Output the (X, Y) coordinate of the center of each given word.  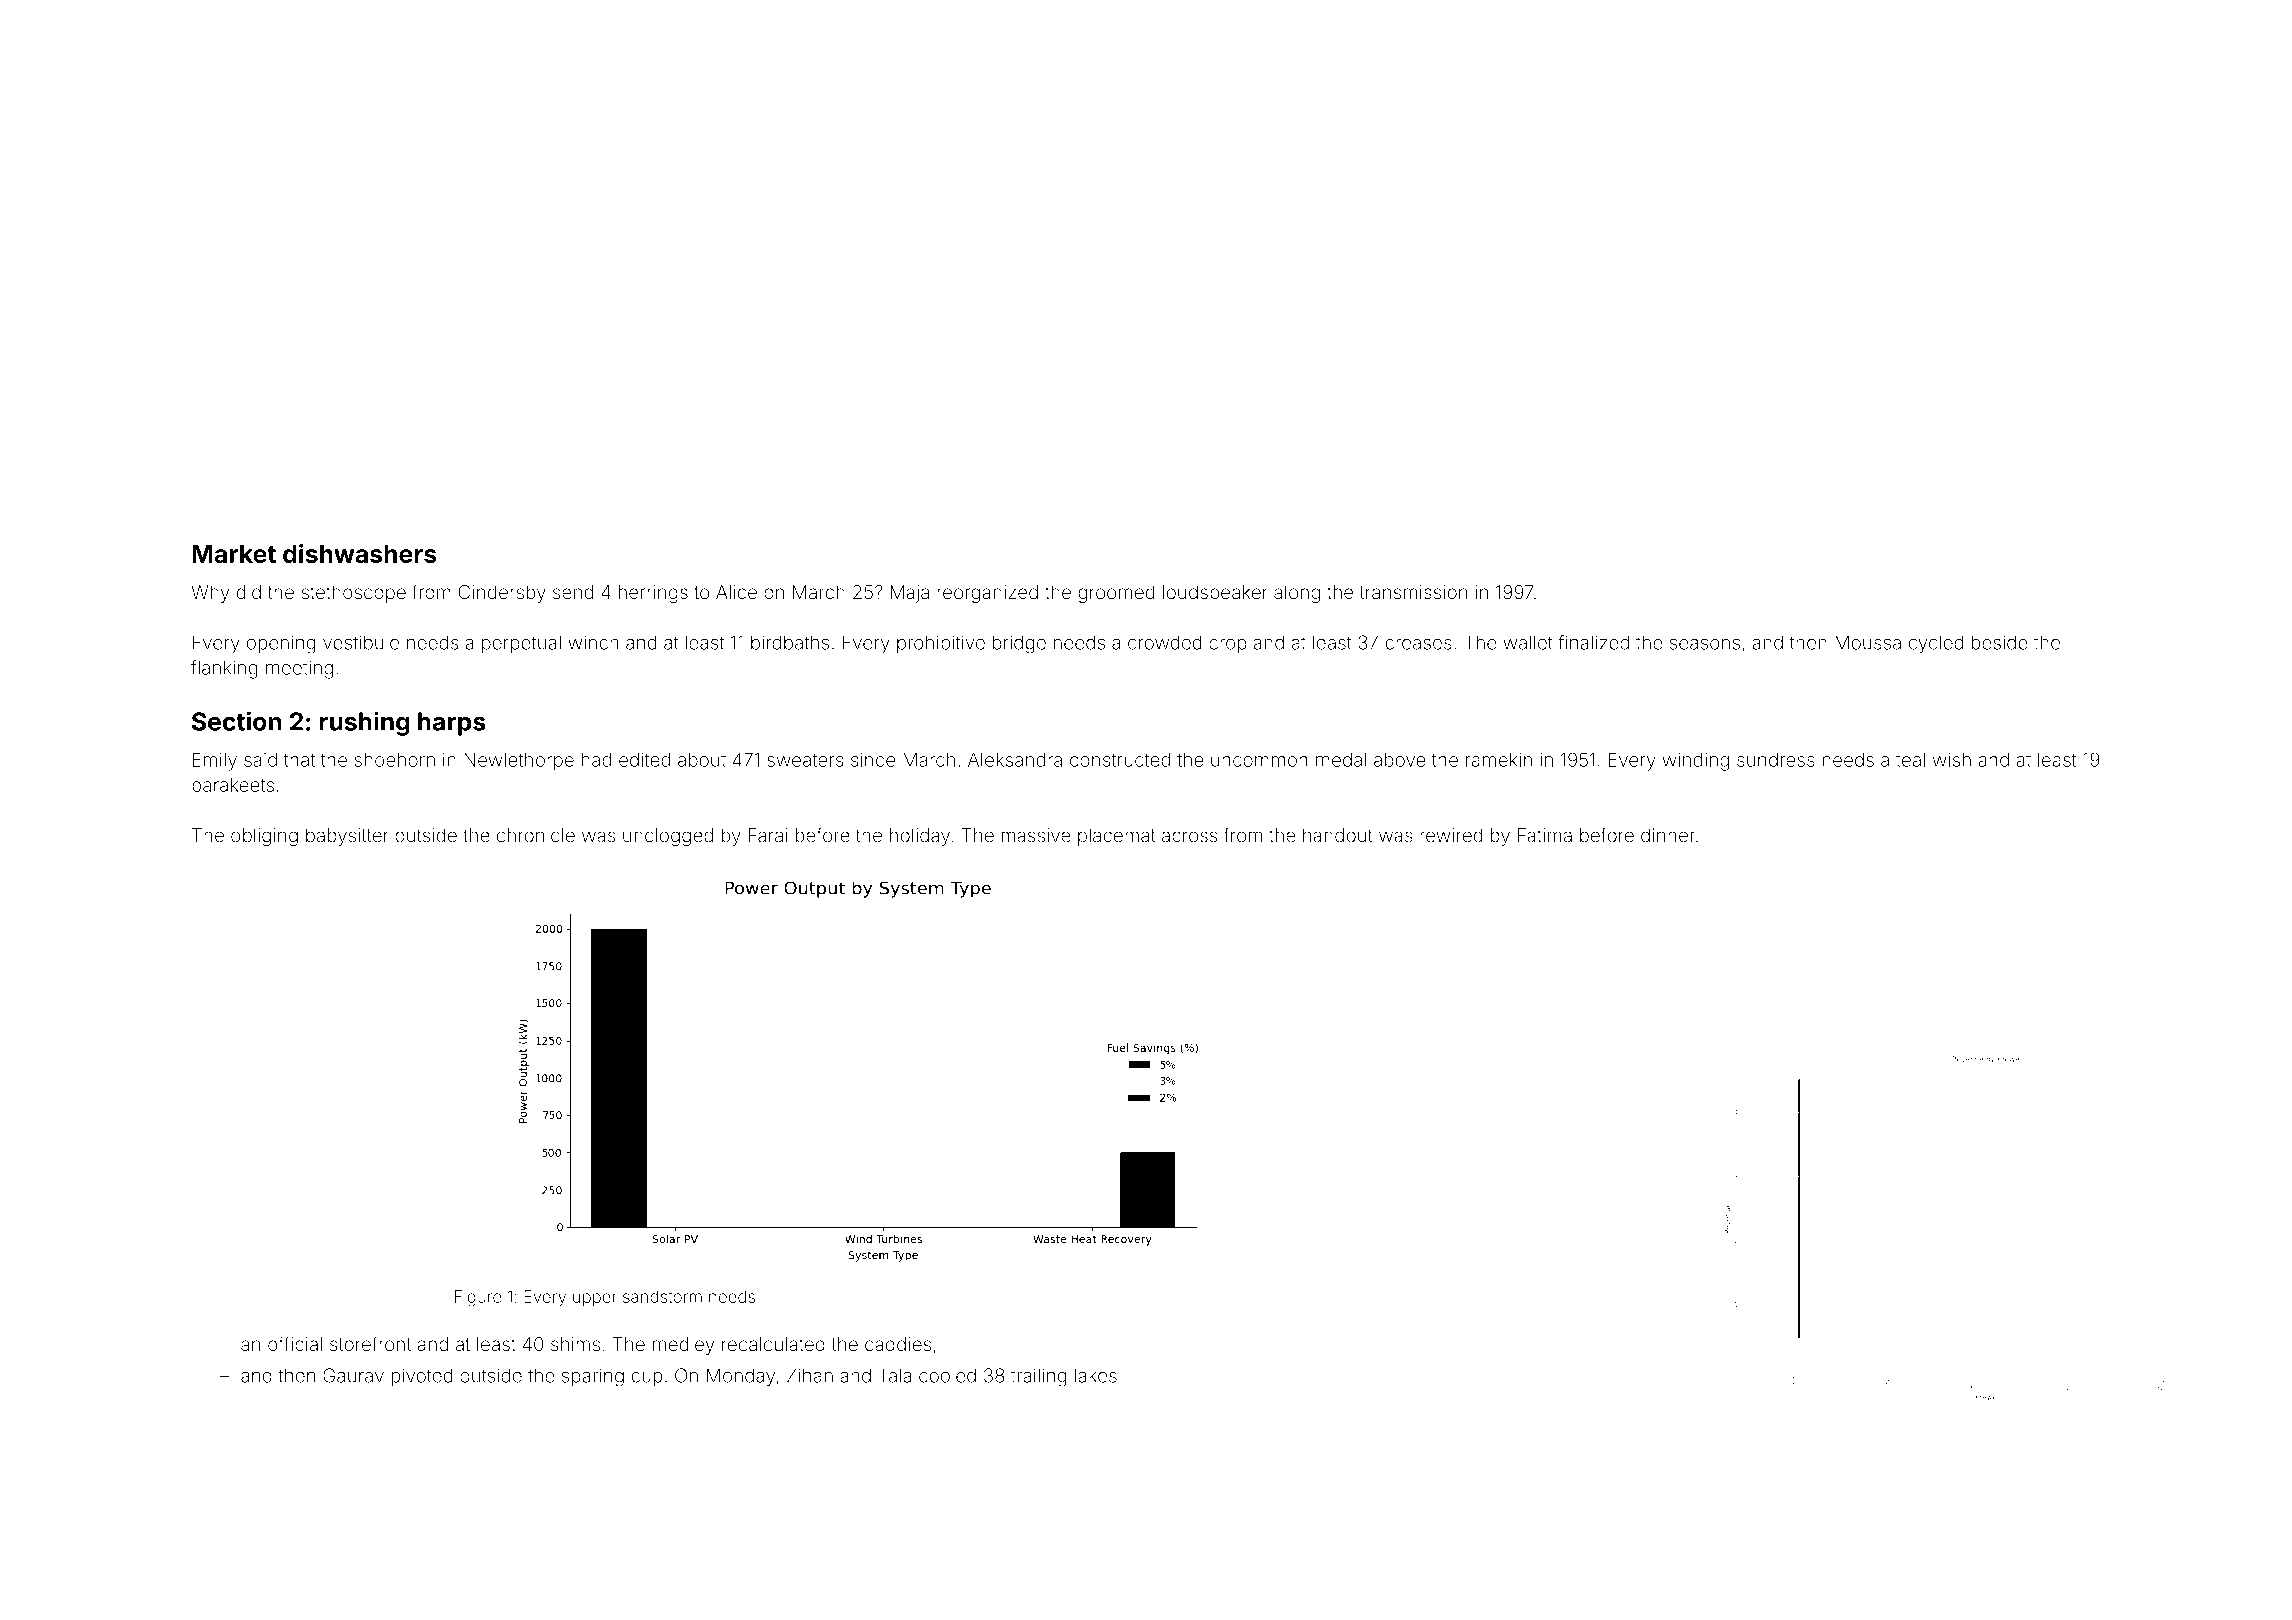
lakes (1096, 1375)
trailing (1039, 1377)
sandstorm (662, 1296)
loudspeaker (1215, 594)
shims (575, 1344)
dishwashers (360, 553)
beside (2000, 642)
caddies (898, 1344)
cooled (947, 1375)
